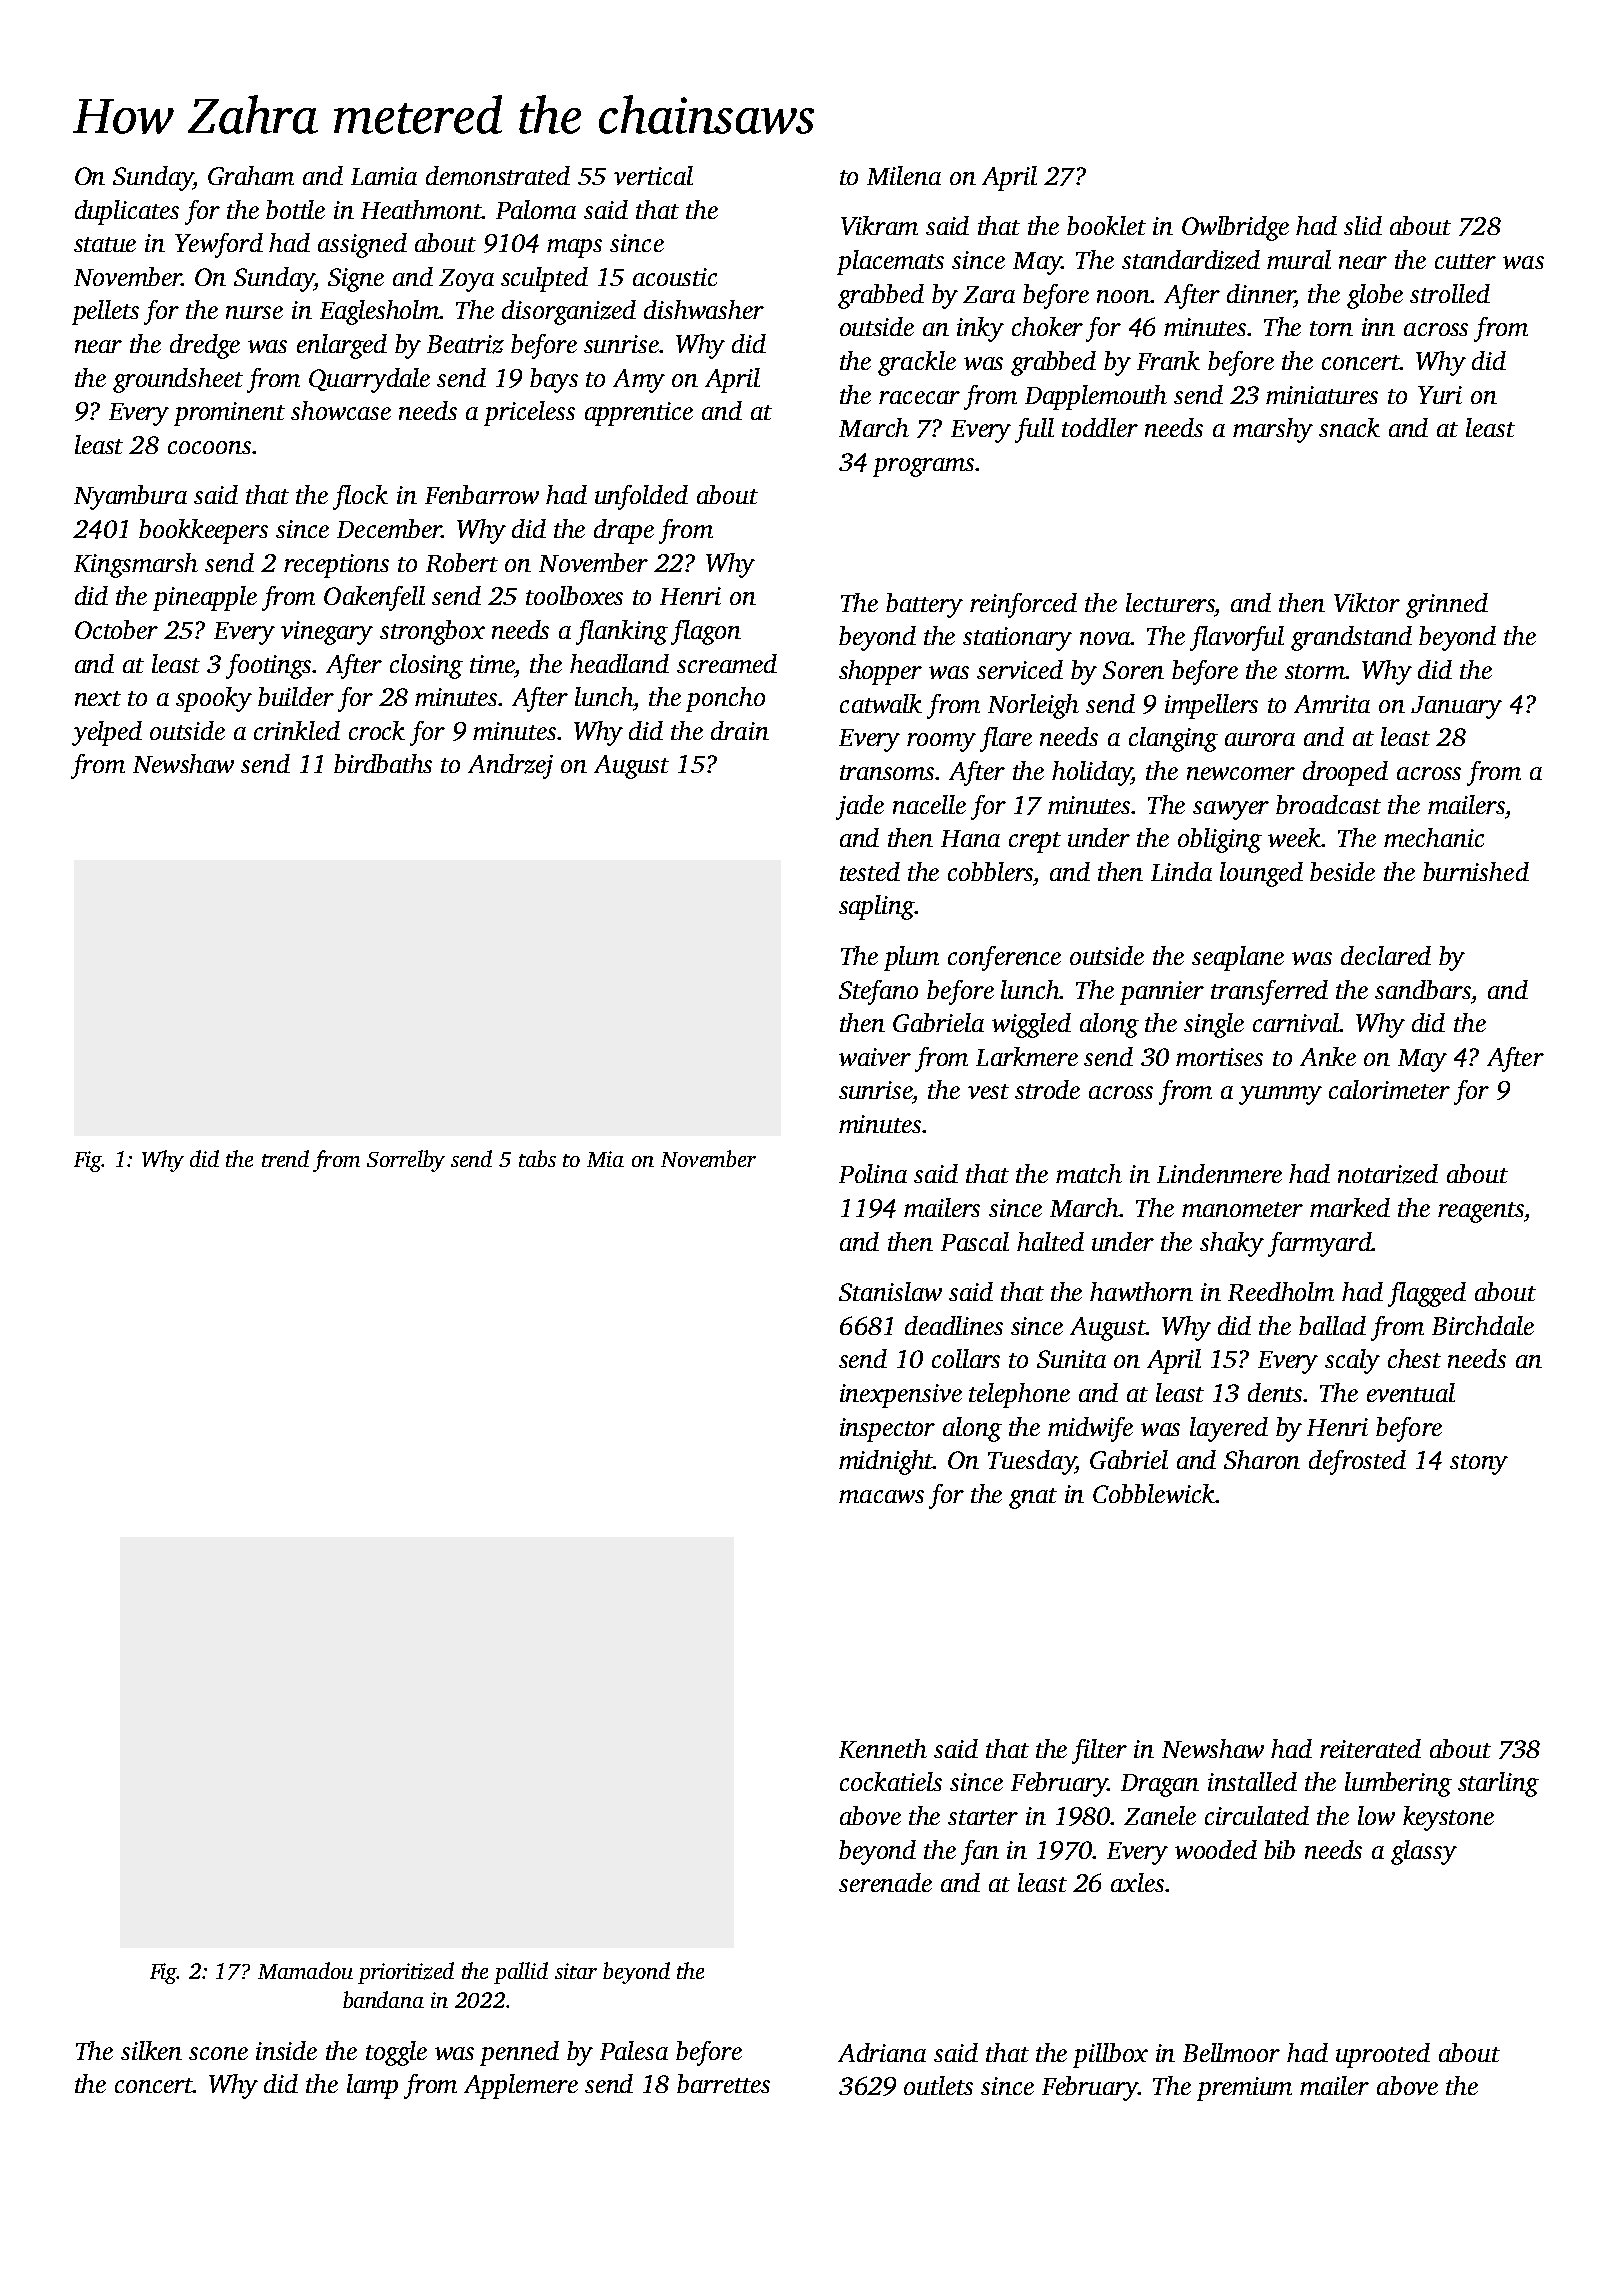  What do you see at coordinates (1106, 225) in the screenshot?
I see `booklet` at bounding box center [1106, 225].
